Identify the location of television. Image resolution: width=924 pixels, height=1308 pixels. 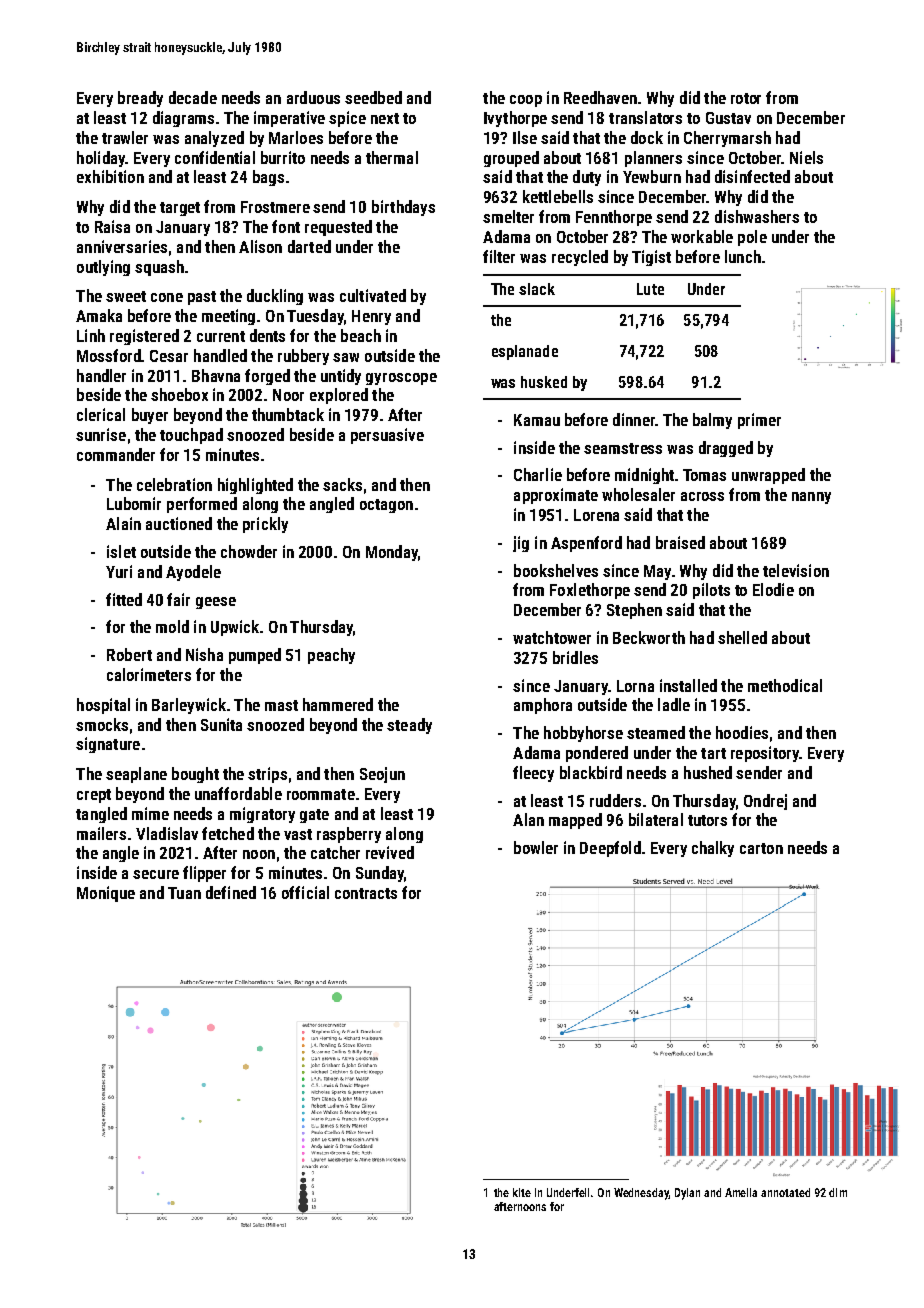
(796, 570).
